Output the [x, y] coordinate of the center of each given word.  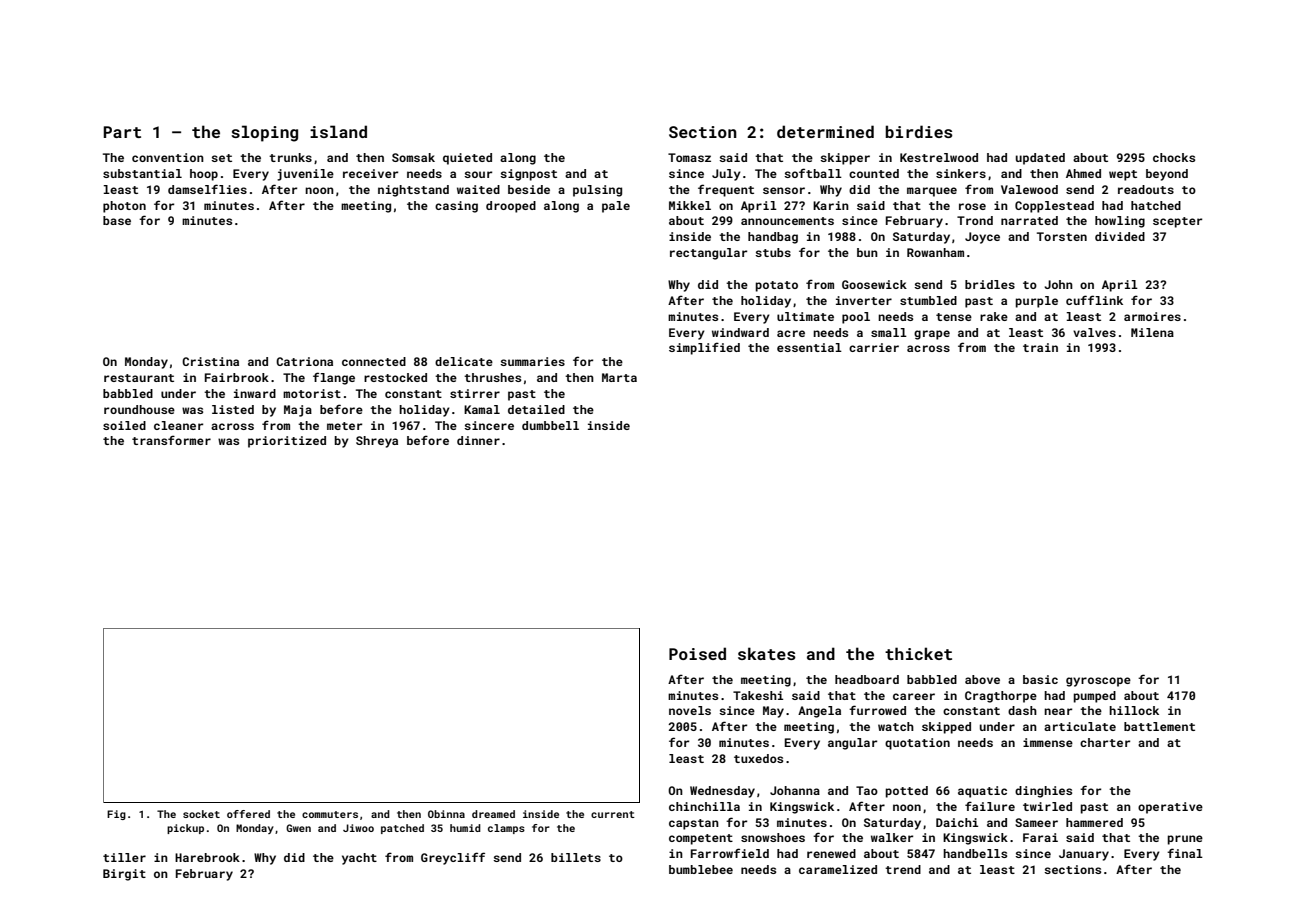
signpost [528, 175]
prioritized [287, 442]
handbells [975, 853]
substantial [142, 173]
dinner [478, 440]
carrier [874, 347]
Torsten [1062, 236]
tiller [124, 857]
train [1040, 347]
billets [576, 857]
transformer [171, 440]
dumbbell [550, 425]
